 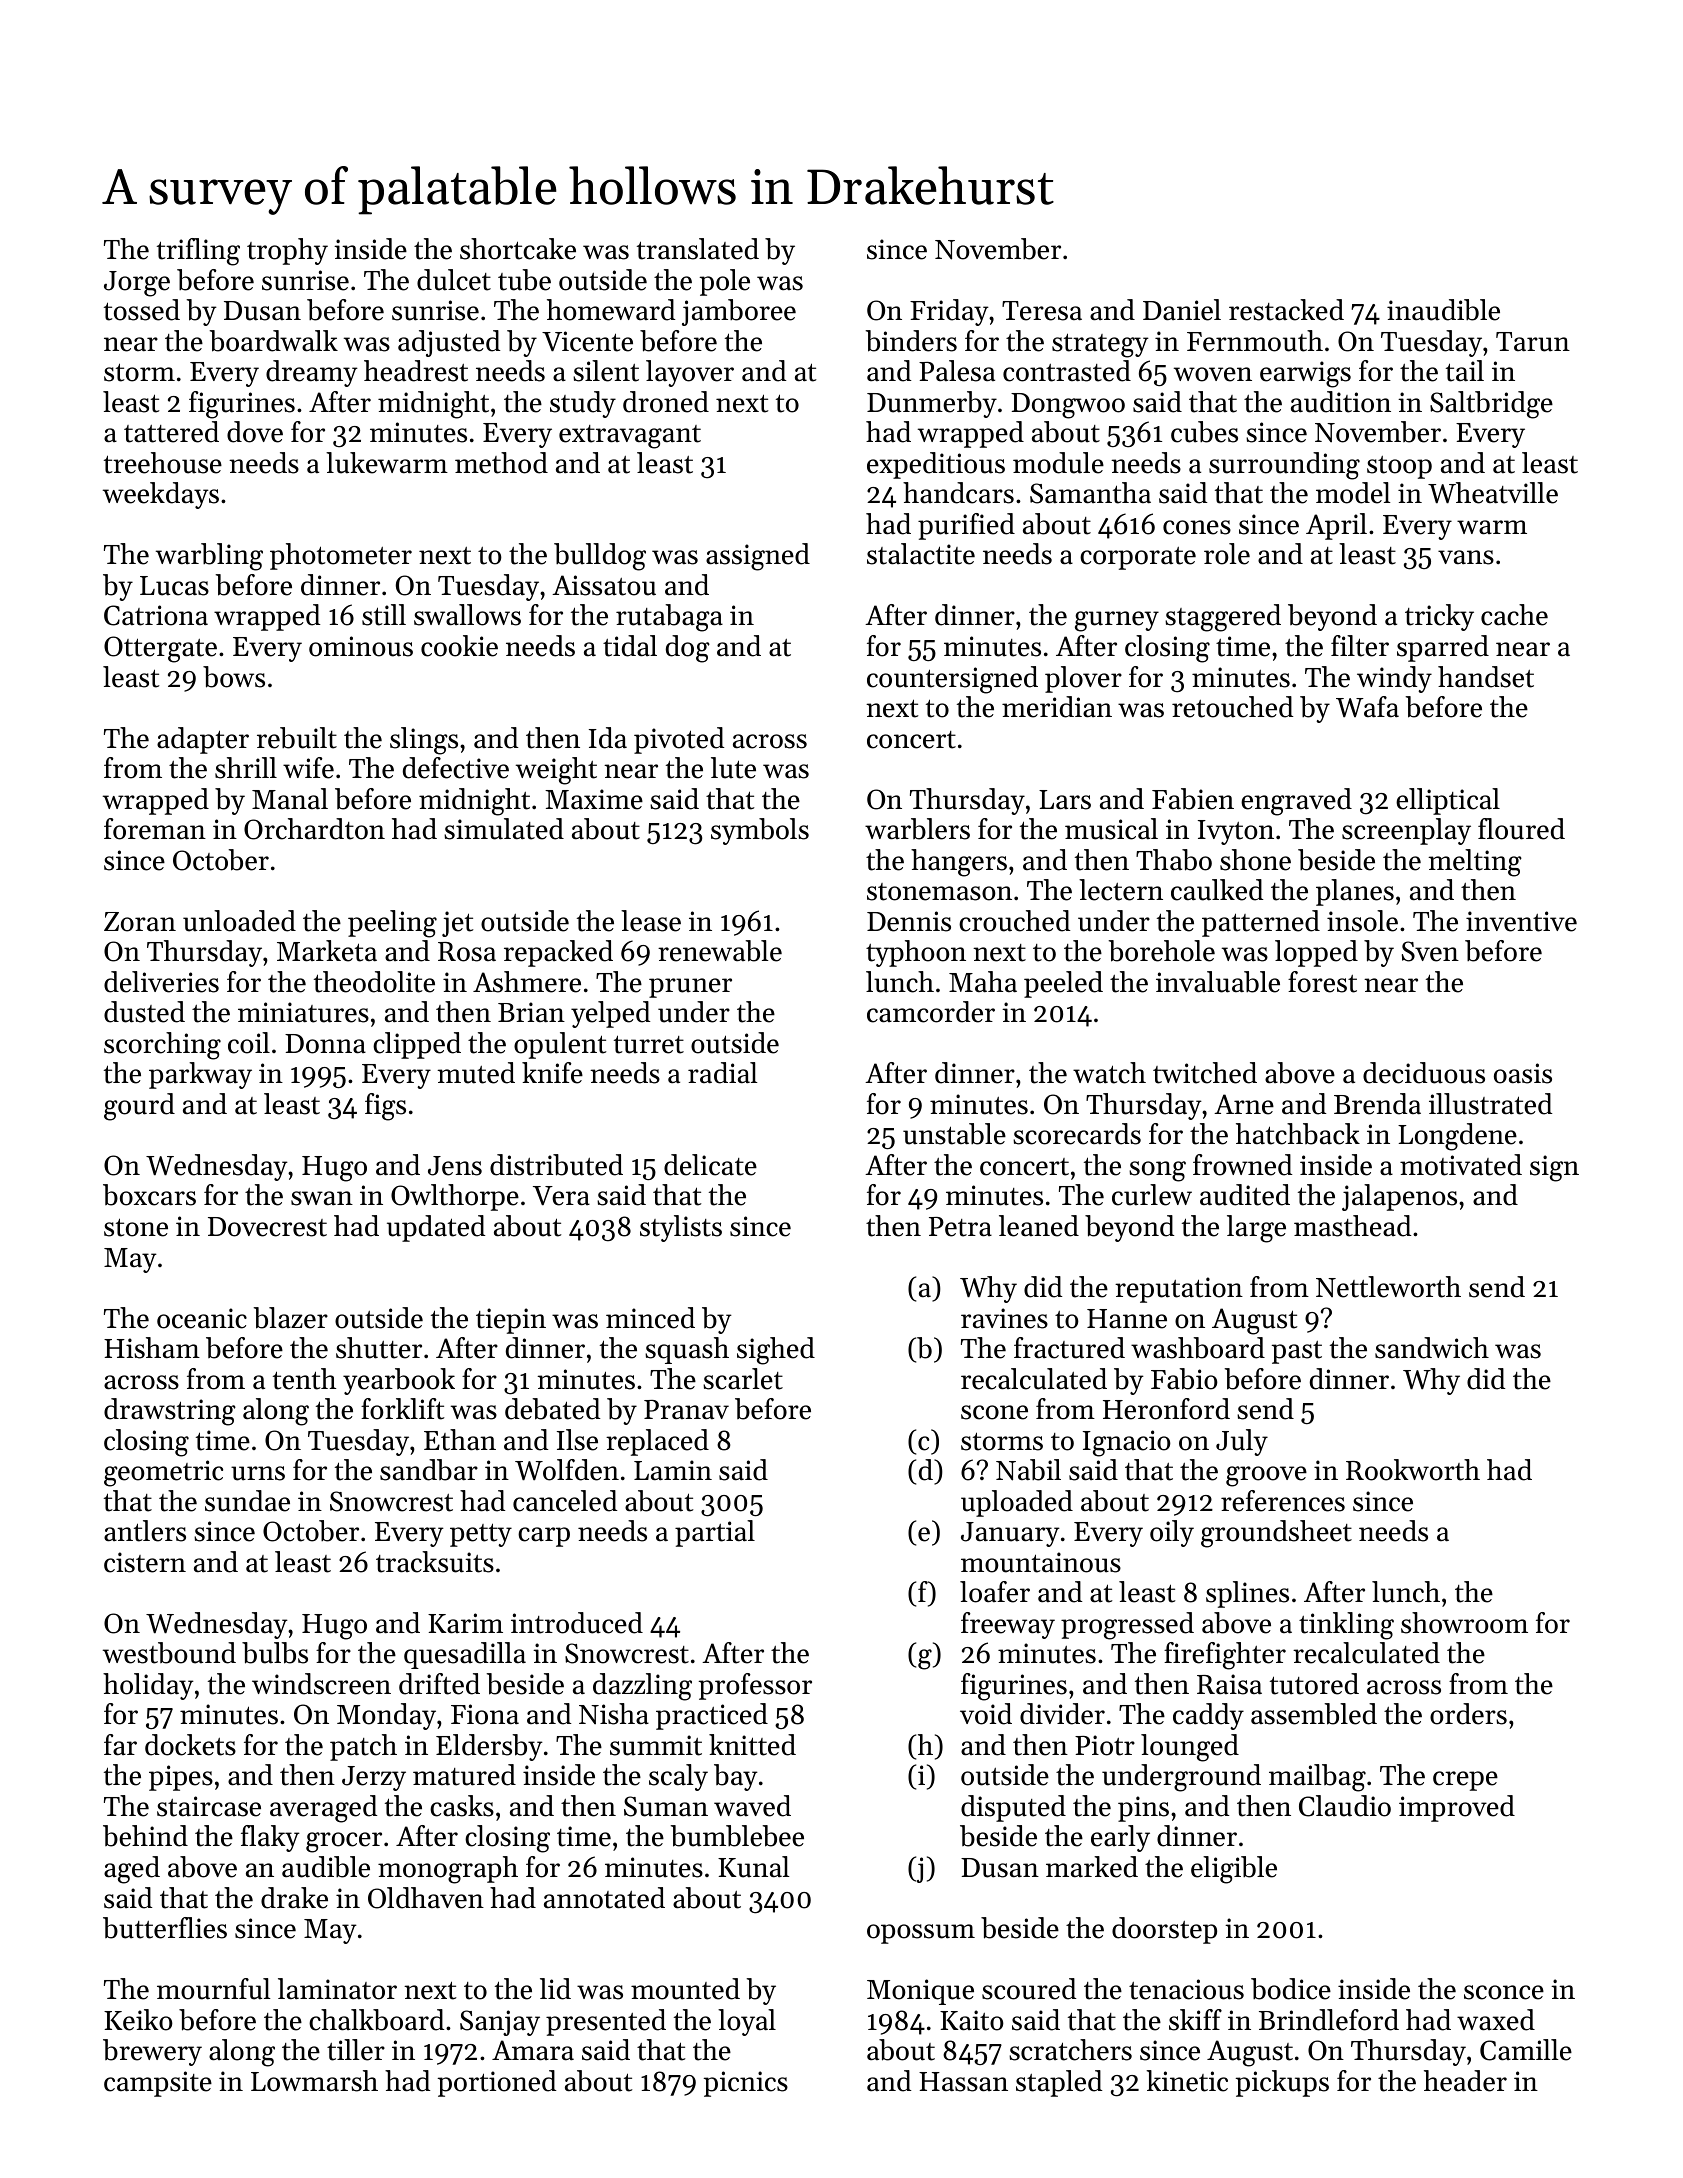 I want to click on sconce, so click(x=1504, y=1992).
